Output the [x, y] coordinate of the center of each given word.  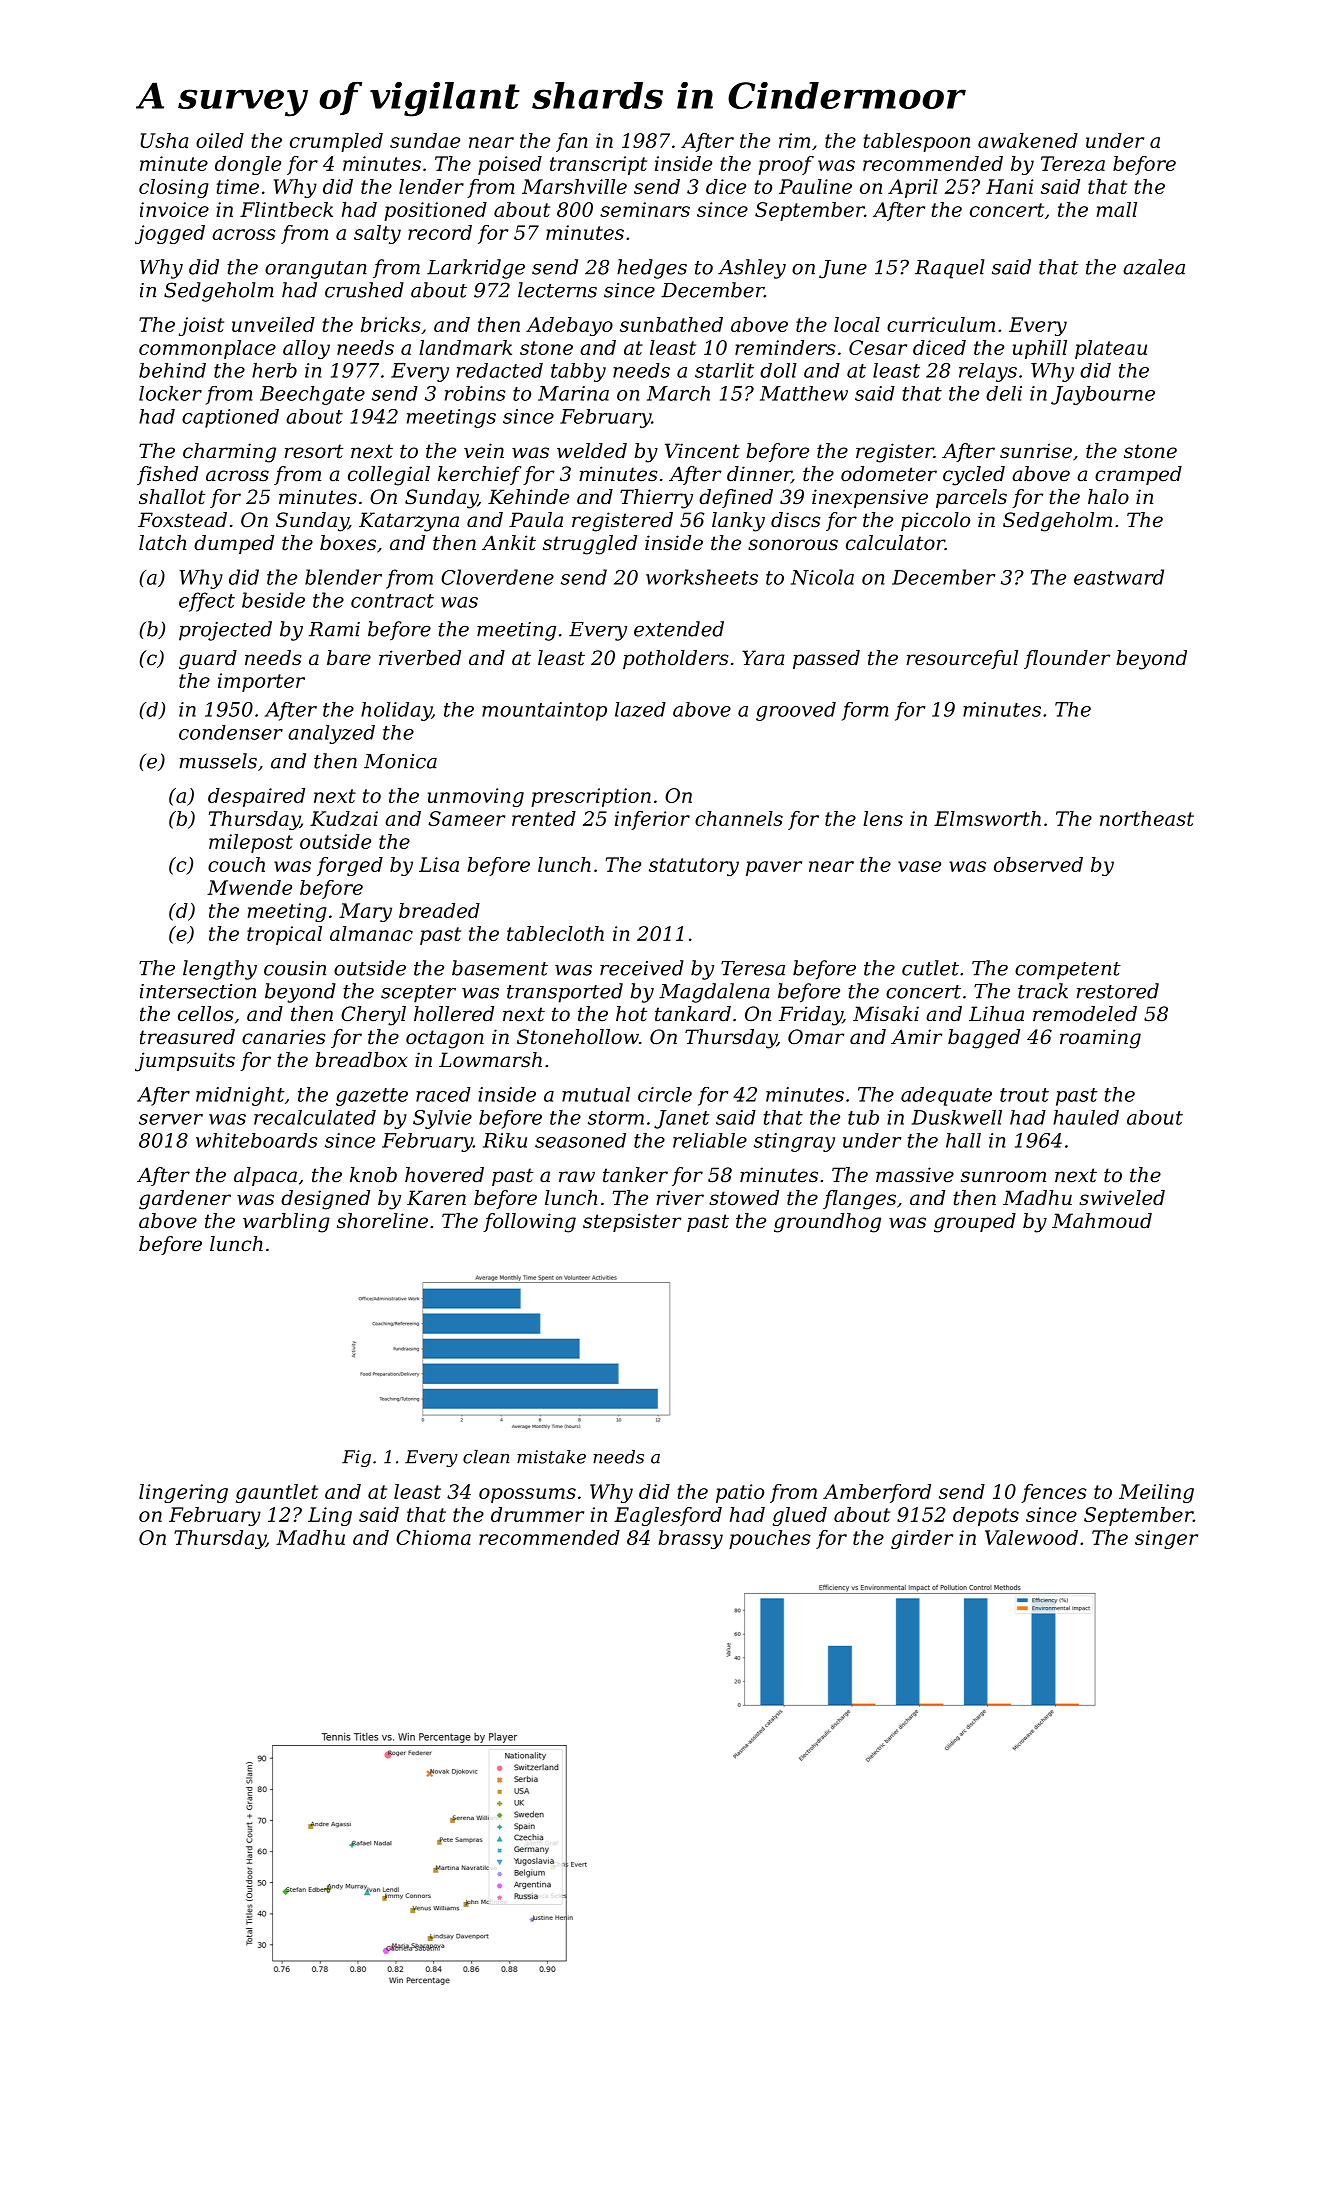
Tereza [1073, 163]
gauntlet [277, 1493]
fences [1054, 1493]
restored [1118, 991]
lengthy [220, 970]
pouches [770, 1539]
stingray [794, 1142]
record [440, 232]
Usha [164, 140]
